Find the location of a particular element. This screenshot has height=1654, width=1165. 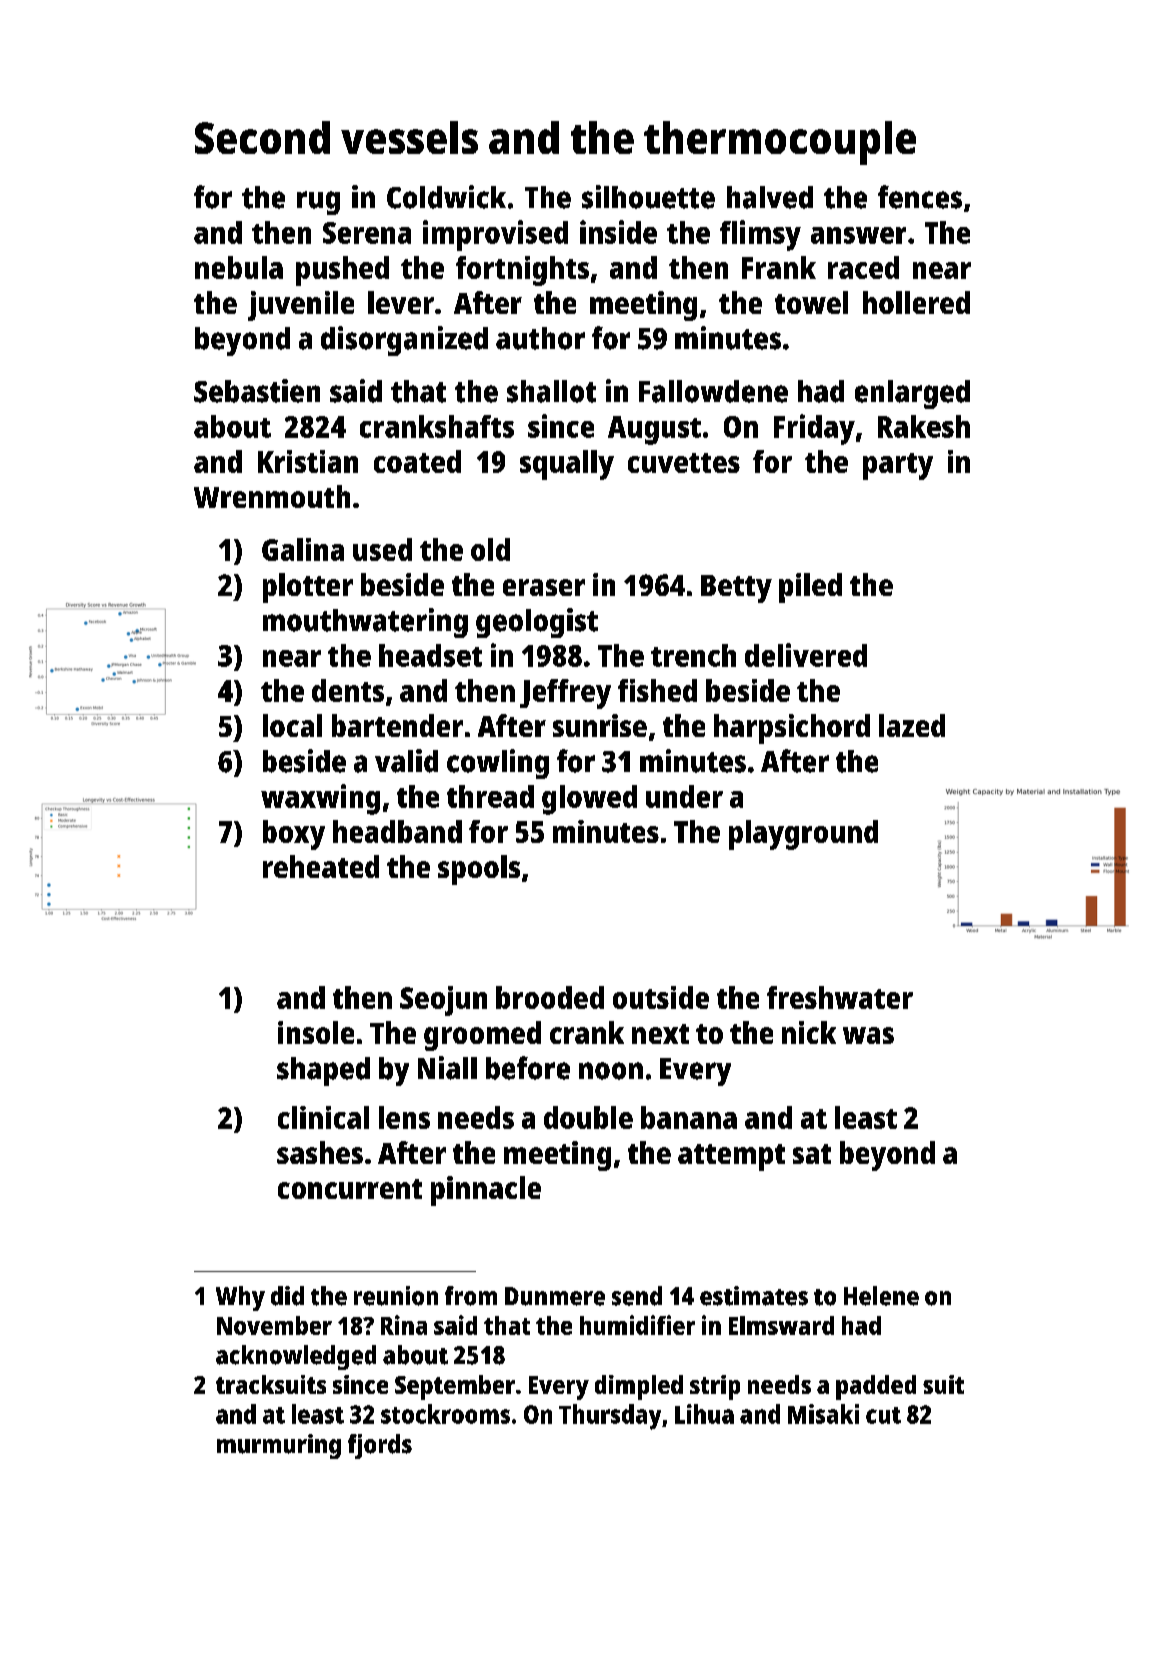

Lihua is located at coordinates (704, 1414).
